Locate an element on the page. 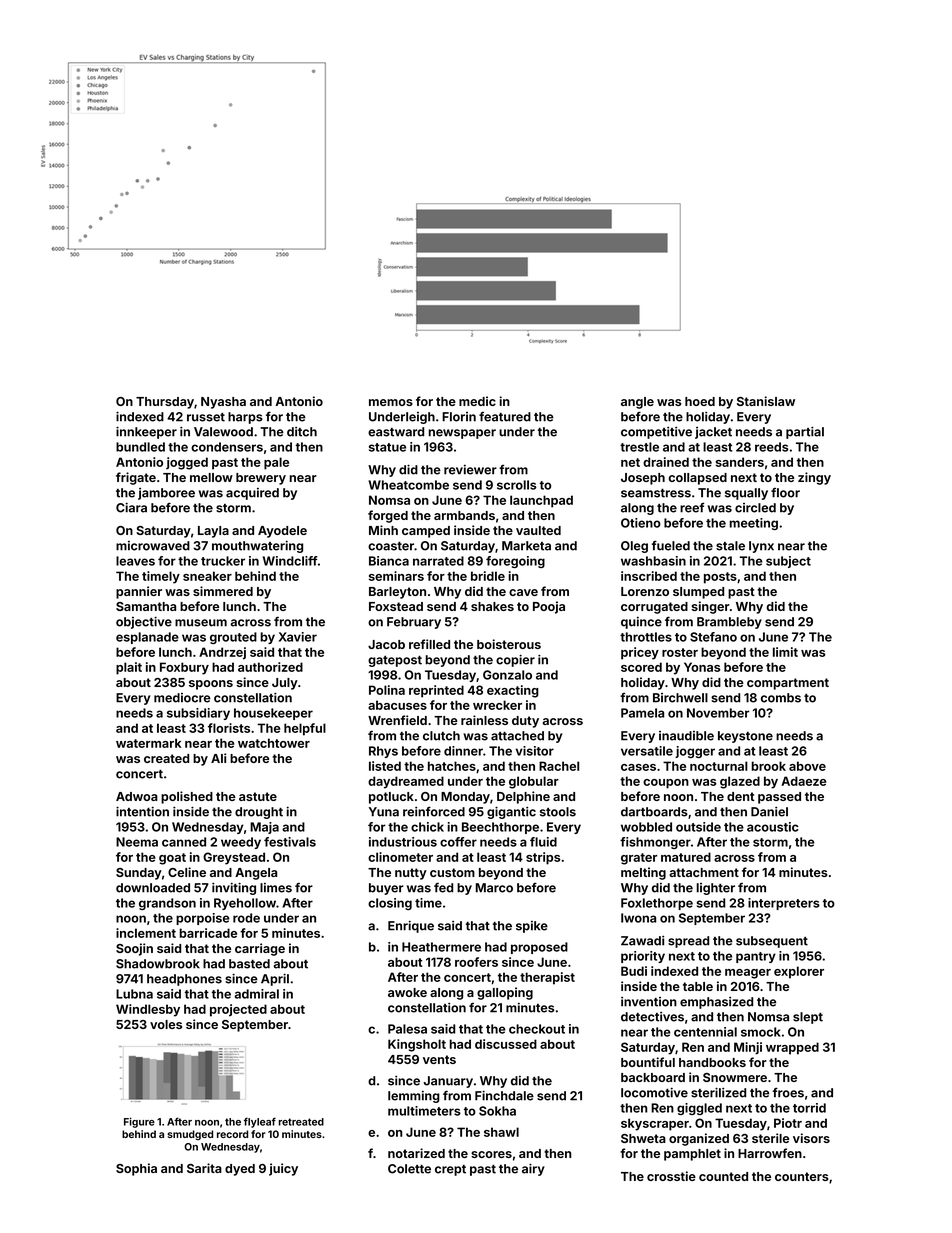 The image size is (952, 1233). proposed is located at coordinates (539, 948).
